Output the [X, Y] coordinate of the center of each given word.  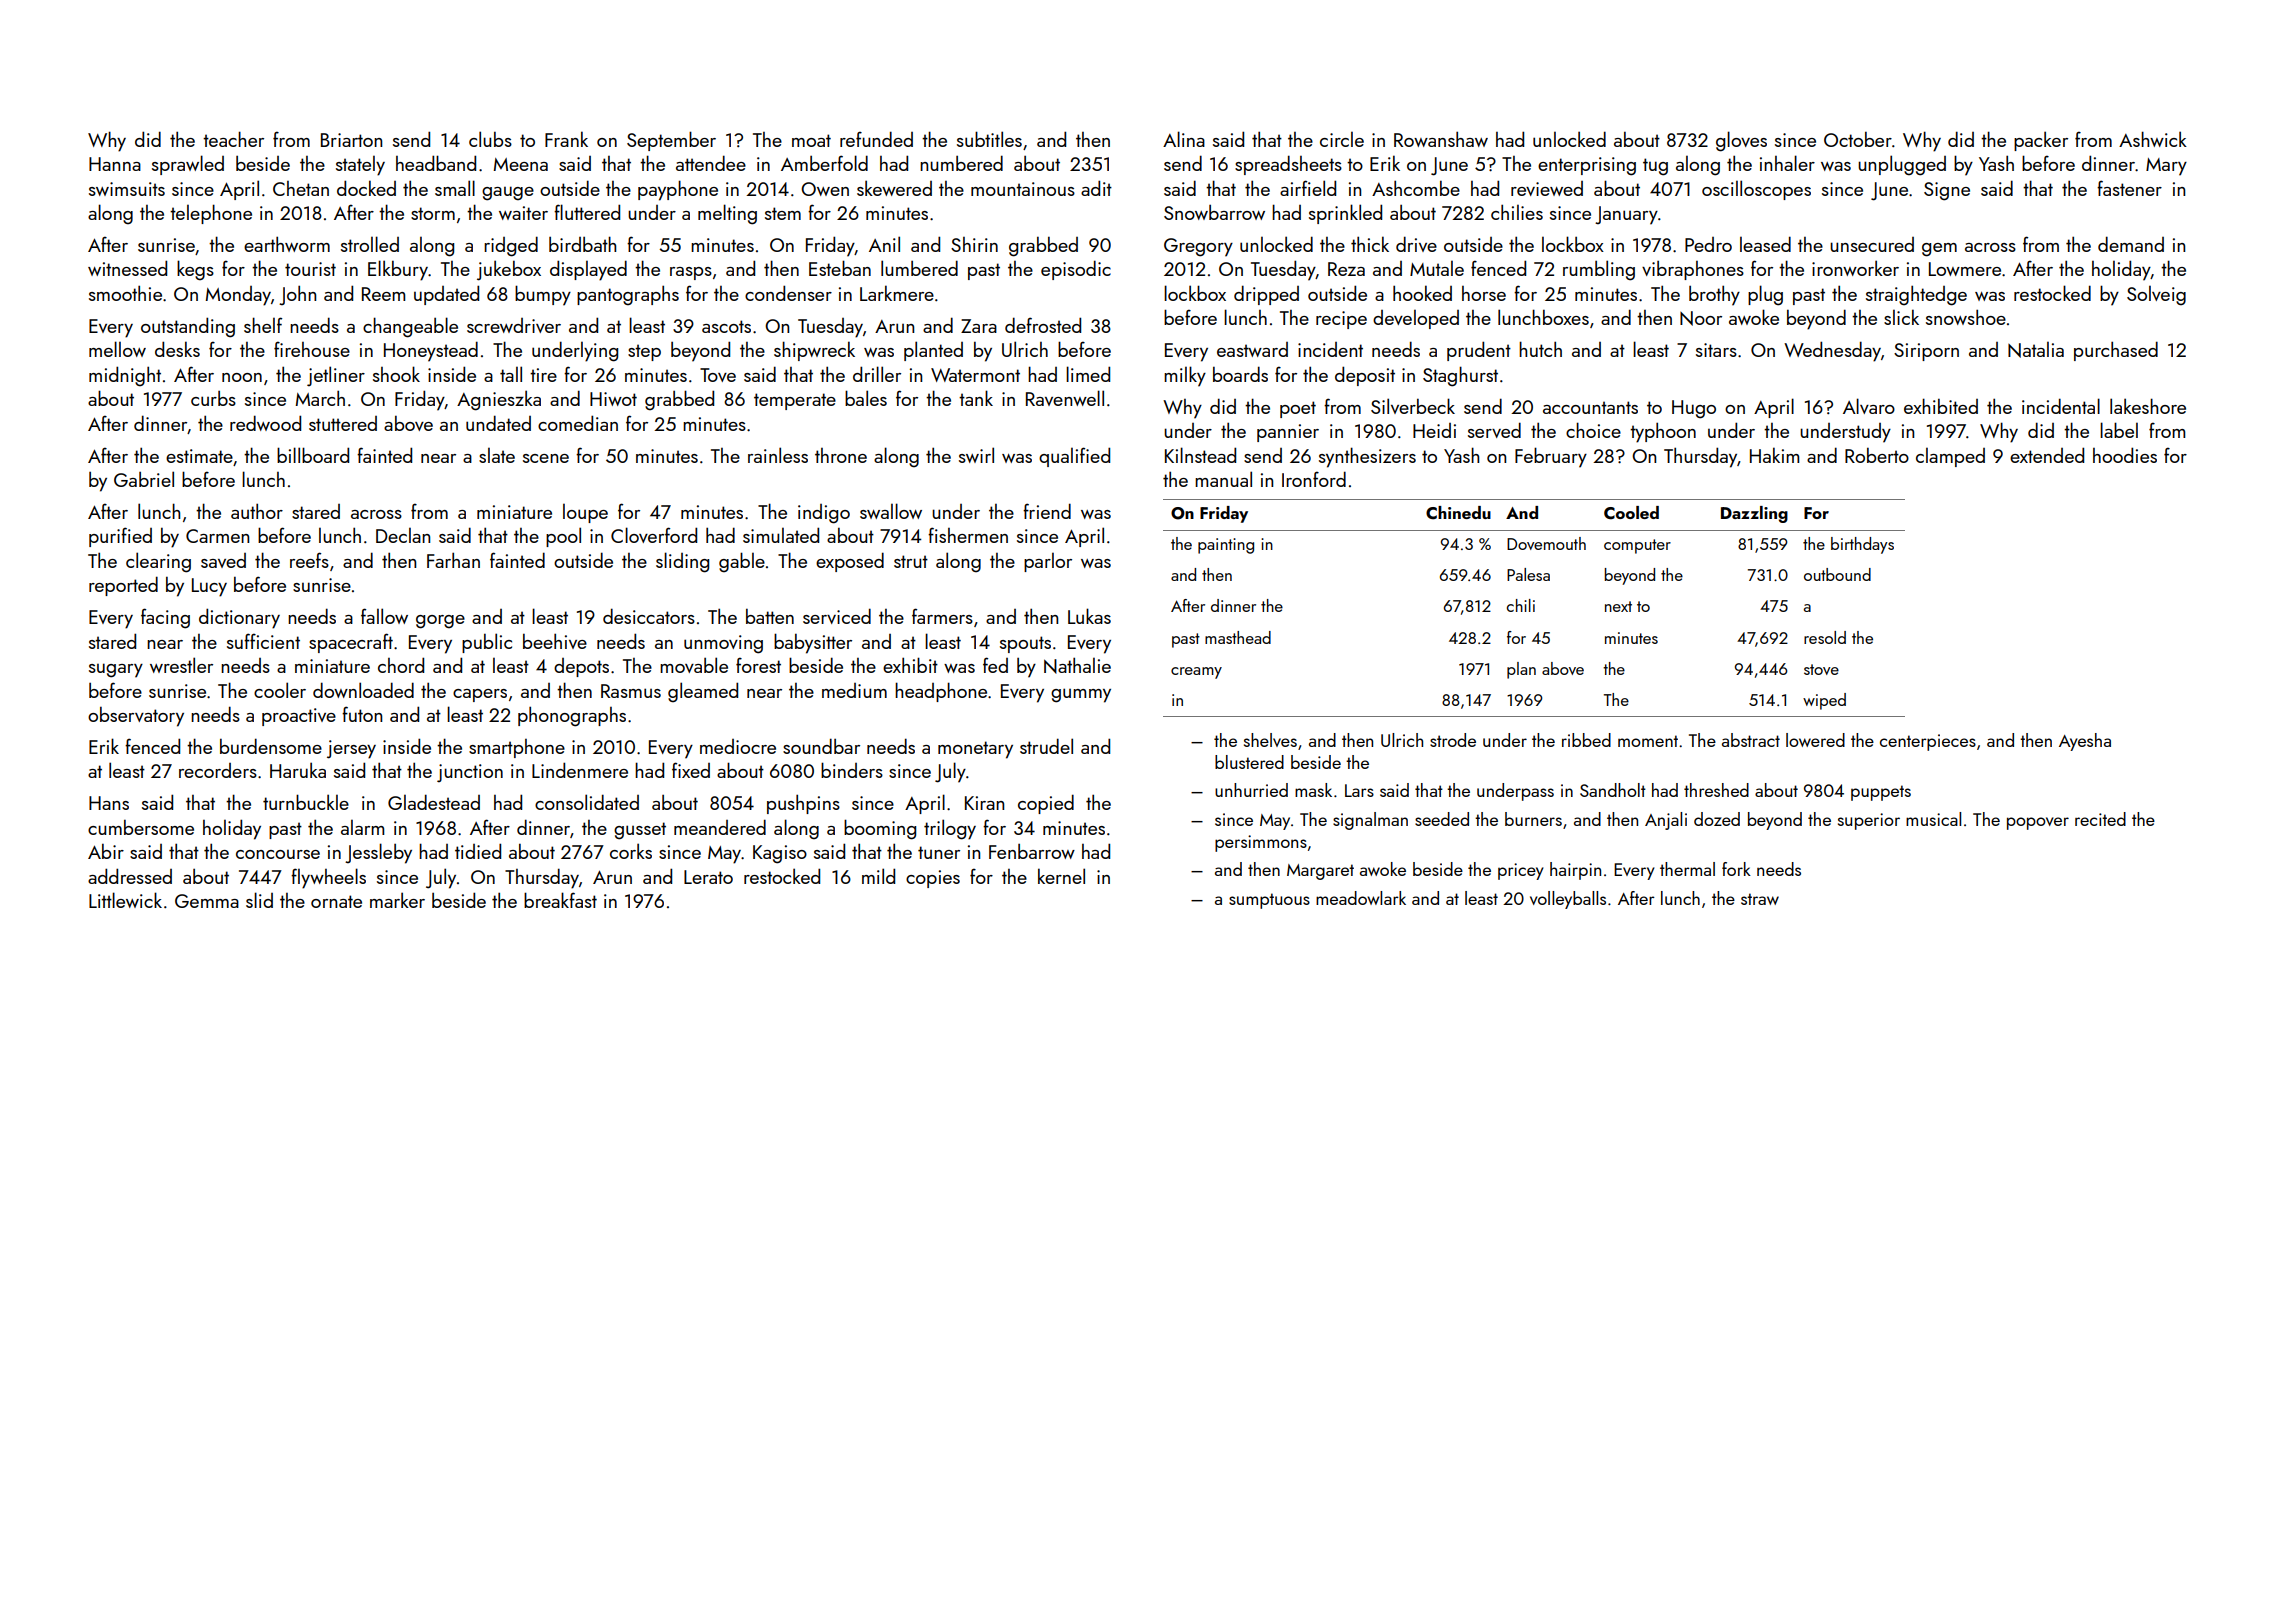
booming [880, 829]
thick [1370, 244]
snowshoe [1966, 317]
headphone [941, 692]
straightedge [1916, 295]
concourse [278, 854]
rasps [691, 273]
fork [1736, 869]
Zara [979, 326]
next [1618, 606]
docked [366, 188]
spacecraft [351, 643]
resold [1825, 637]
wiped [1824, 701]
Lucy [209, 587]
